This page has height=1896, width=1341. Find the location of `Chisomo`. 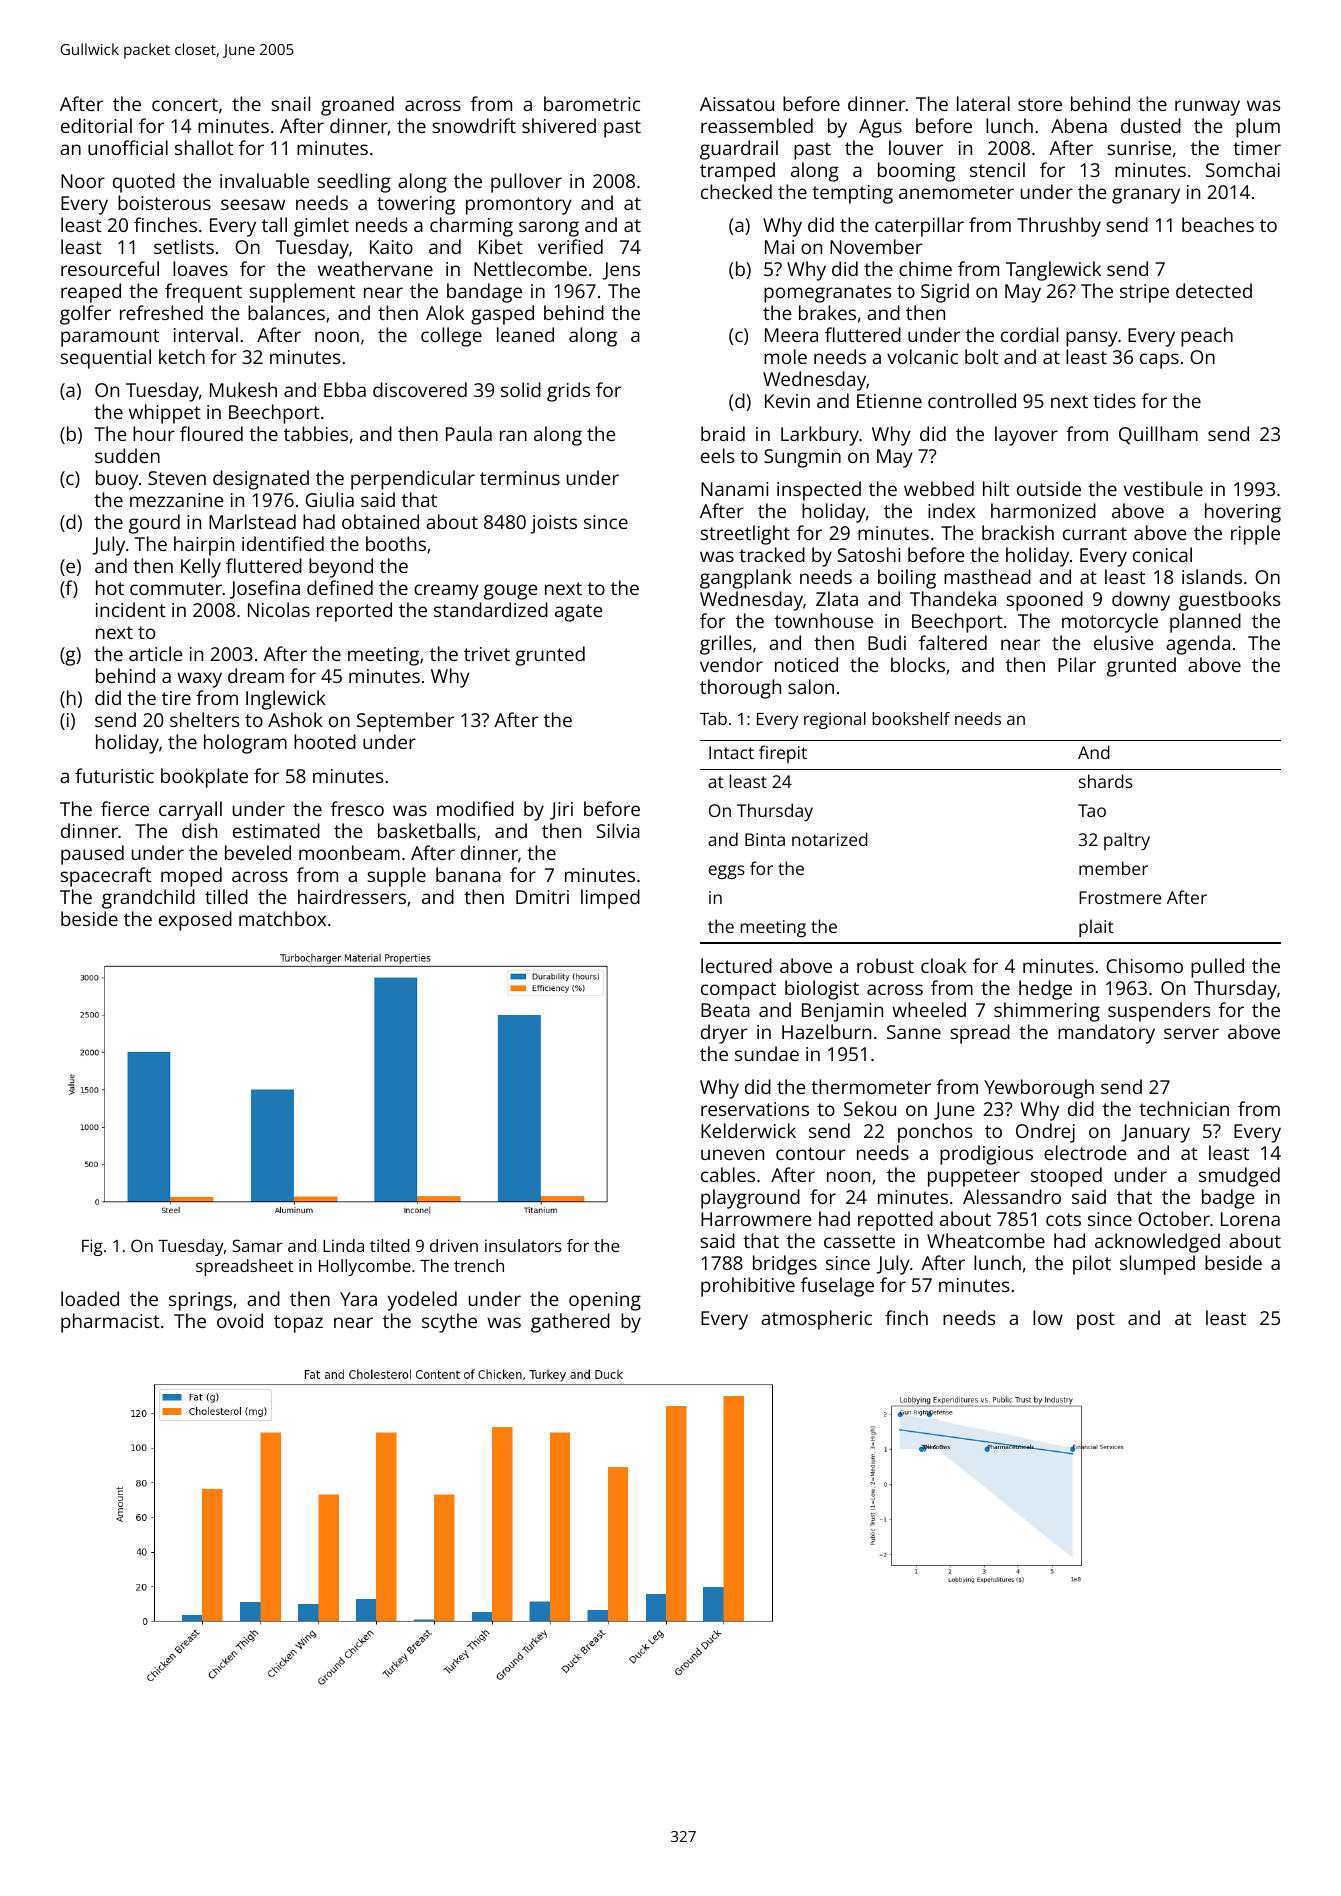

Chisomo is located at coordinates (1144, 965).
